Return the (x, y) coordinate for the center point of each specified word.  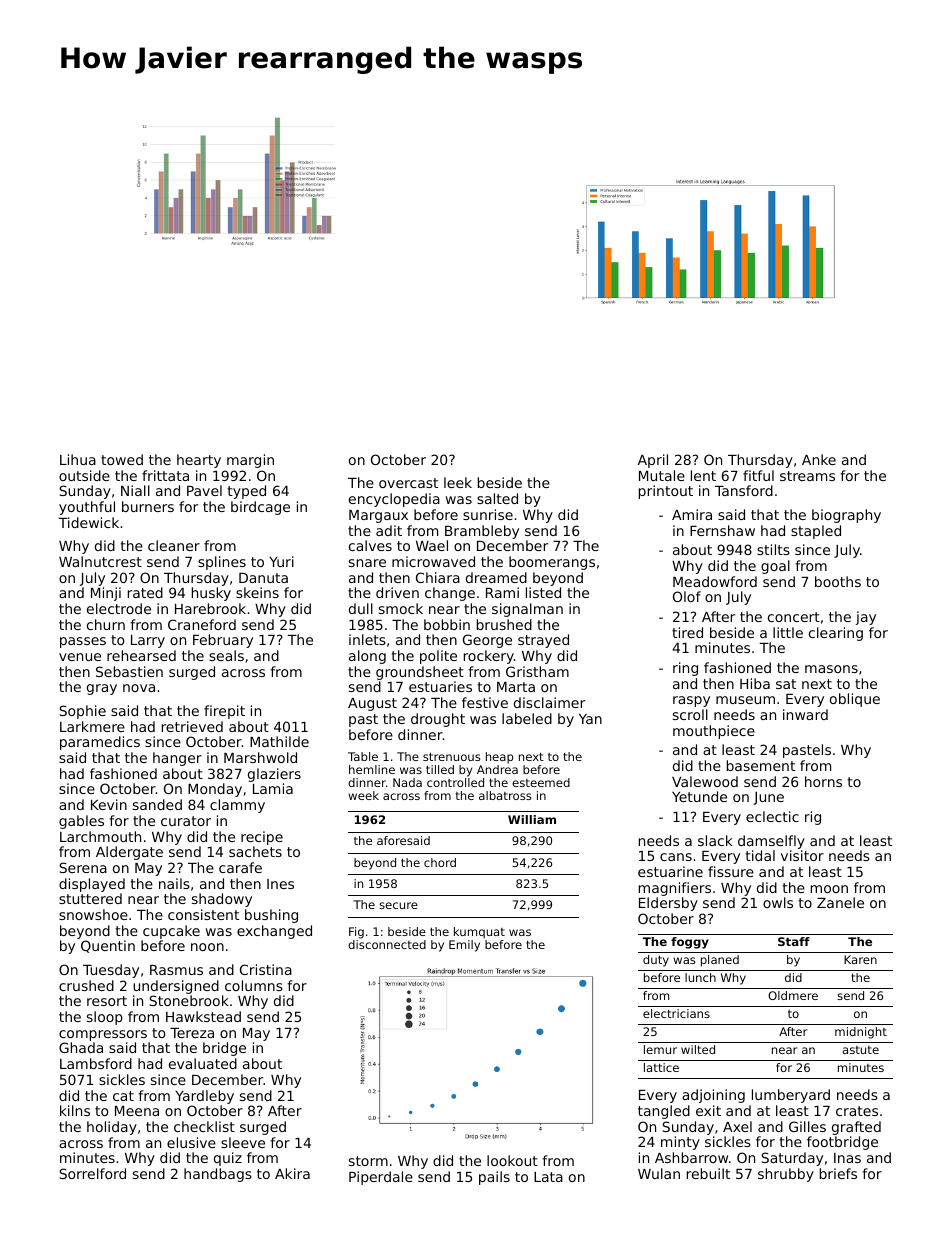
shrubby (786, 1175)
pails (494, 1178)
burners (148, 506)
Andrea (497, 769)
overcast (408, 483)
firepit (224, 712)
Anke (819, 459)
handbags (218, 1175)
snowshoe (93, 914)
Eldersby (668, 904)
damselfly (771, 842)
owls (778, 902)
